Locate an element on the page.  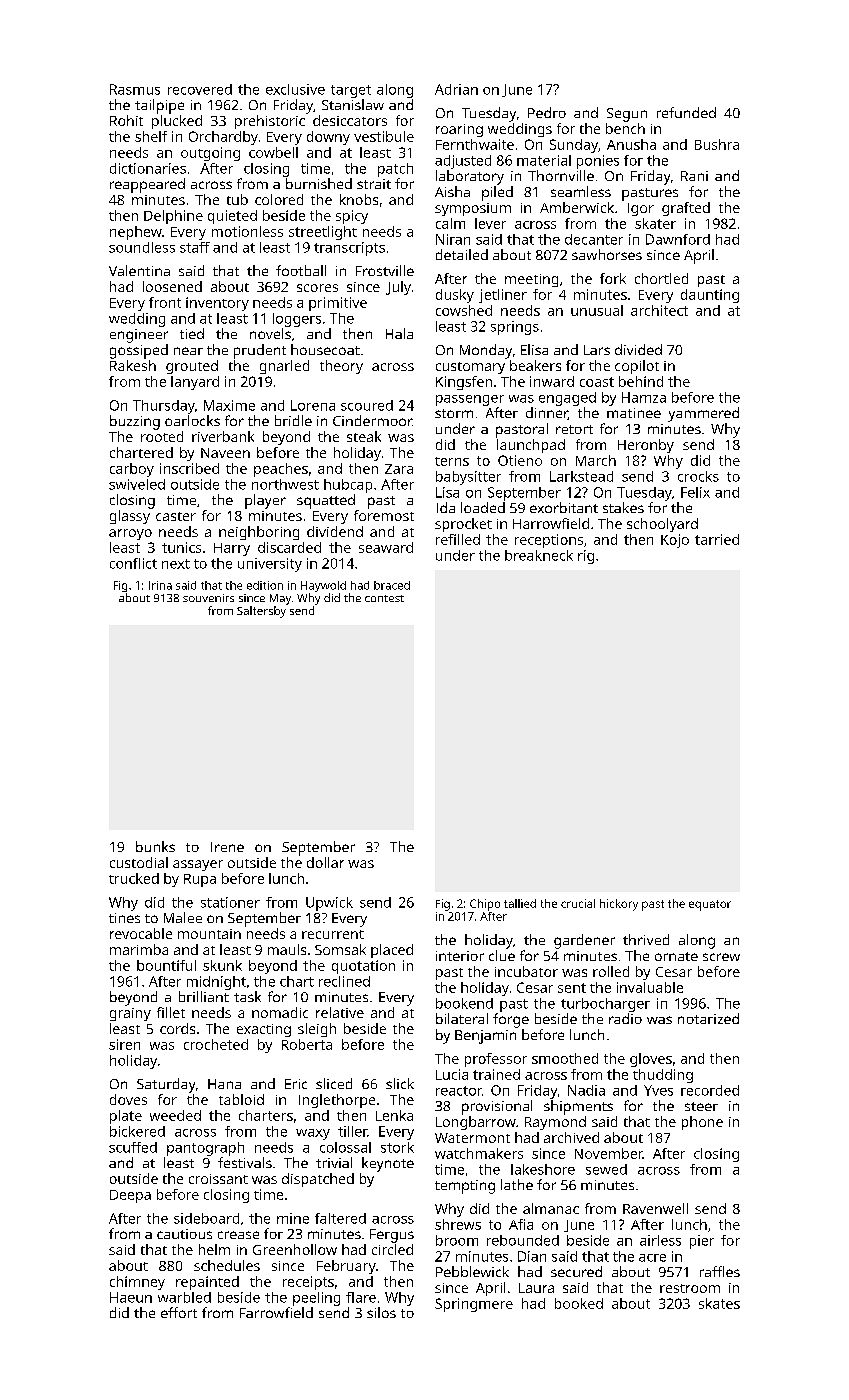
Felix is located at coordinates (695, 492).
